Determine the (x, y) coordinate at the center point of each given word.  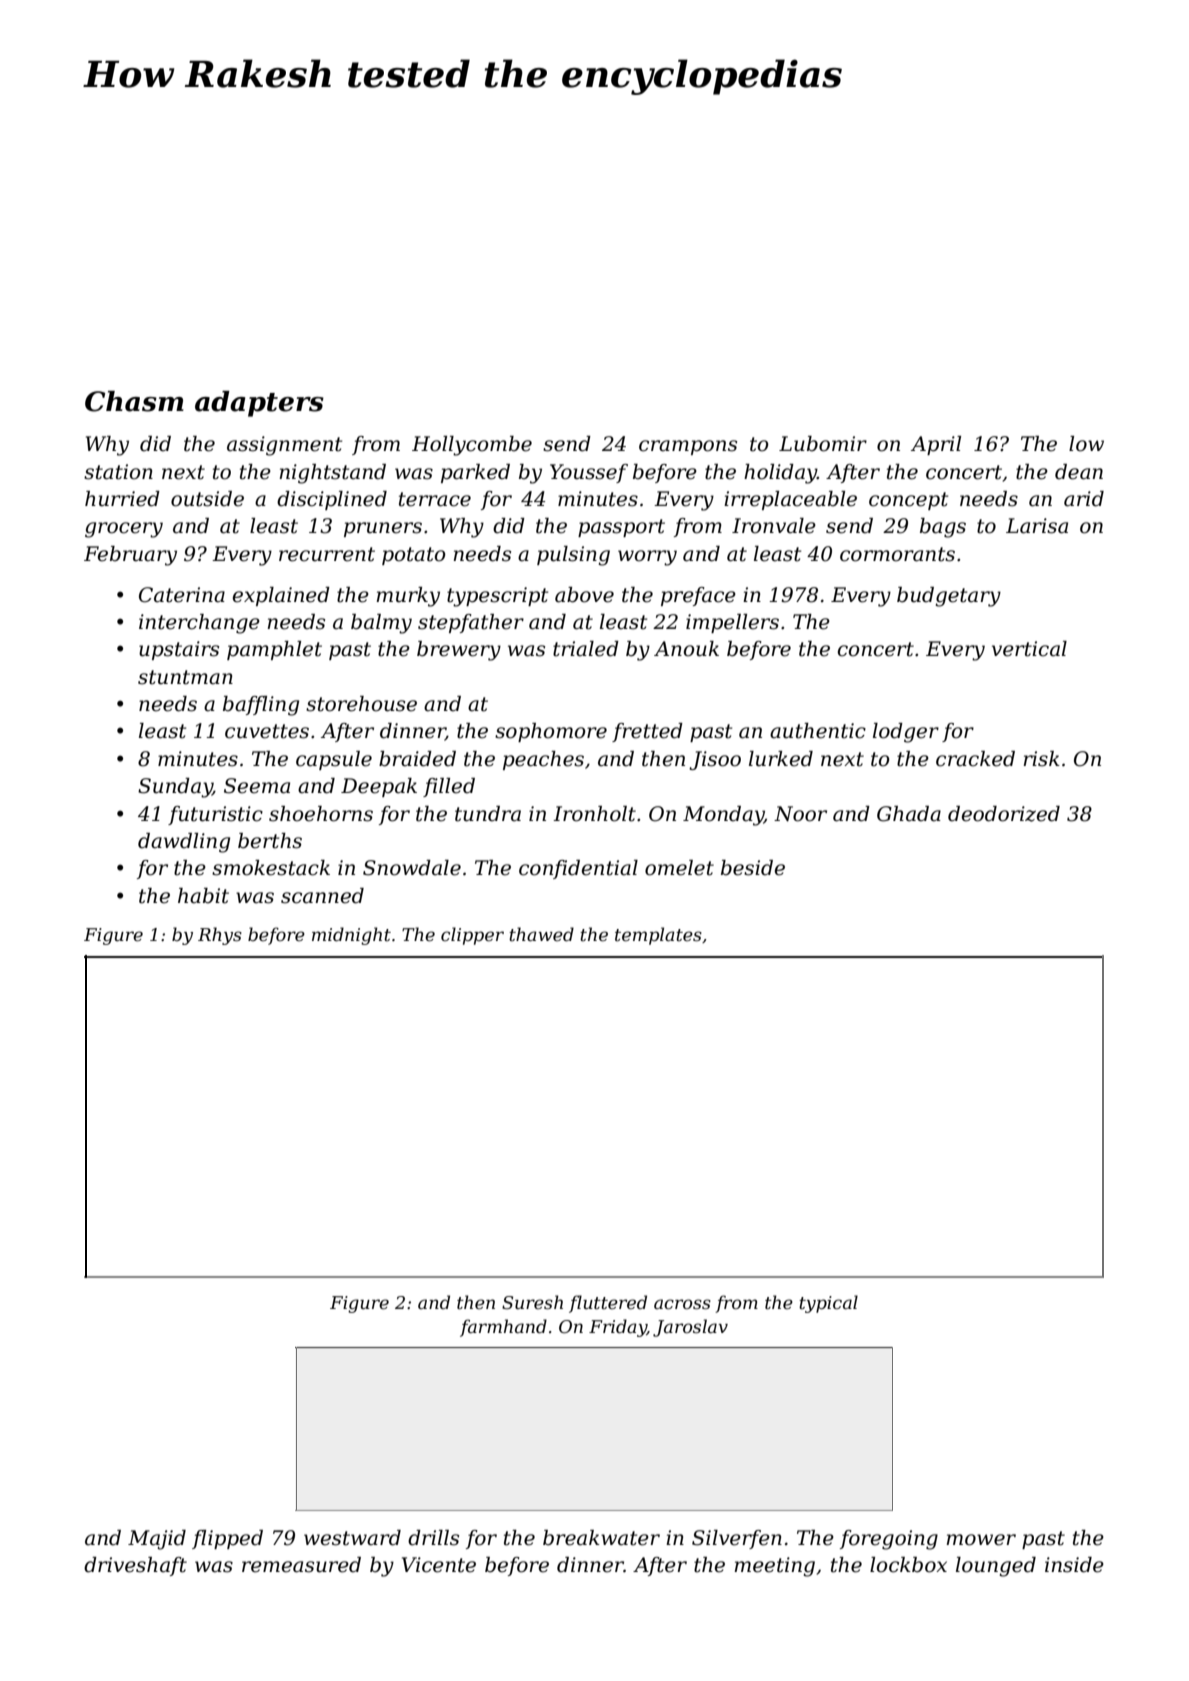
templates (658, 936)
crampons (688, 447)
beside (753, 868)
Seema (257, 786)
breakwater (601, 1538)
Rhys (220, 936)
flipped (227, 1539)
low (1086, 444)
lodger (906, 733)
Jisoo (715, 760)
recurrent (327, 554)
